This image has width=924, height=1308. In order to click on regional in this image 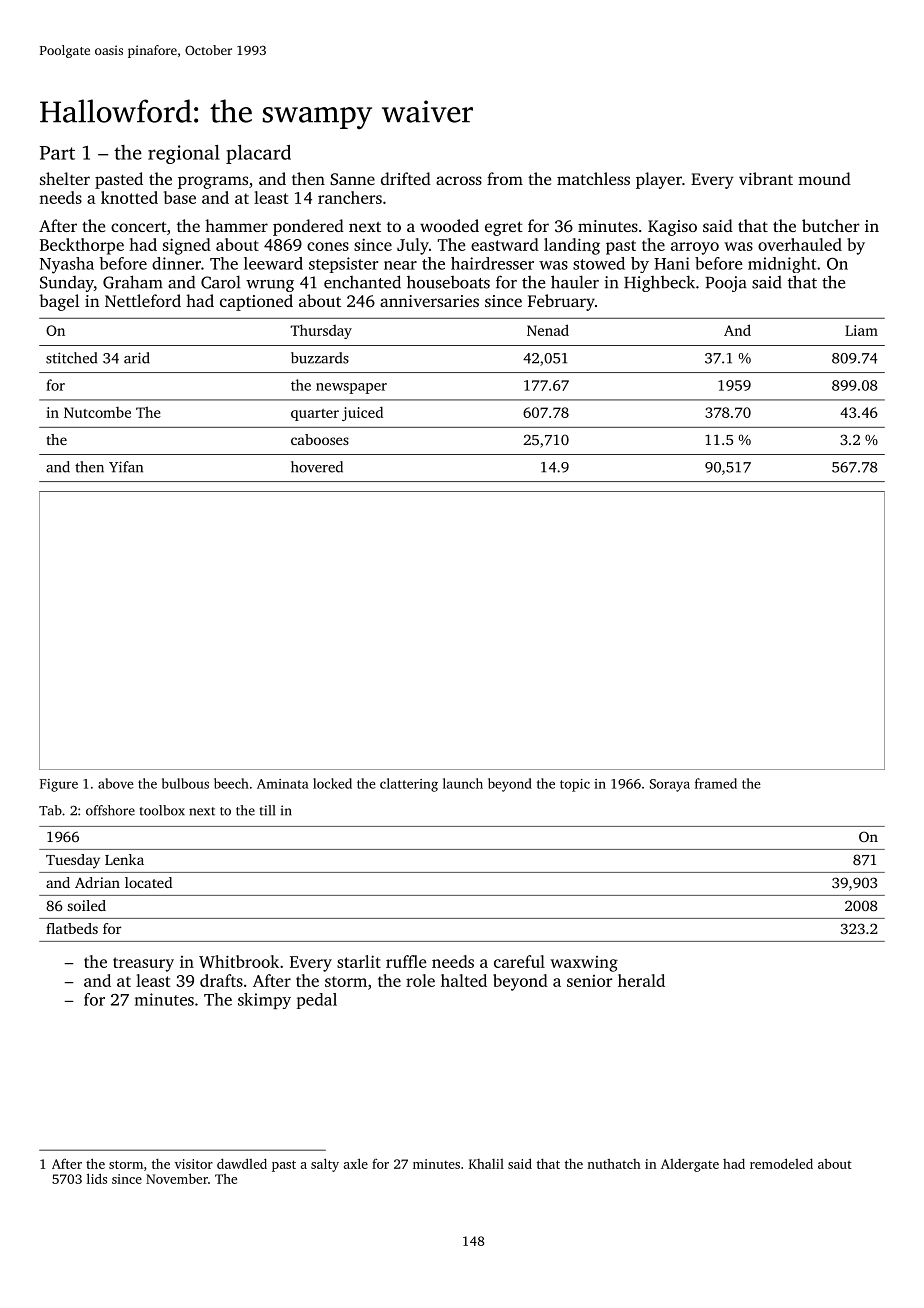, I will do `click(184, 154)`.
